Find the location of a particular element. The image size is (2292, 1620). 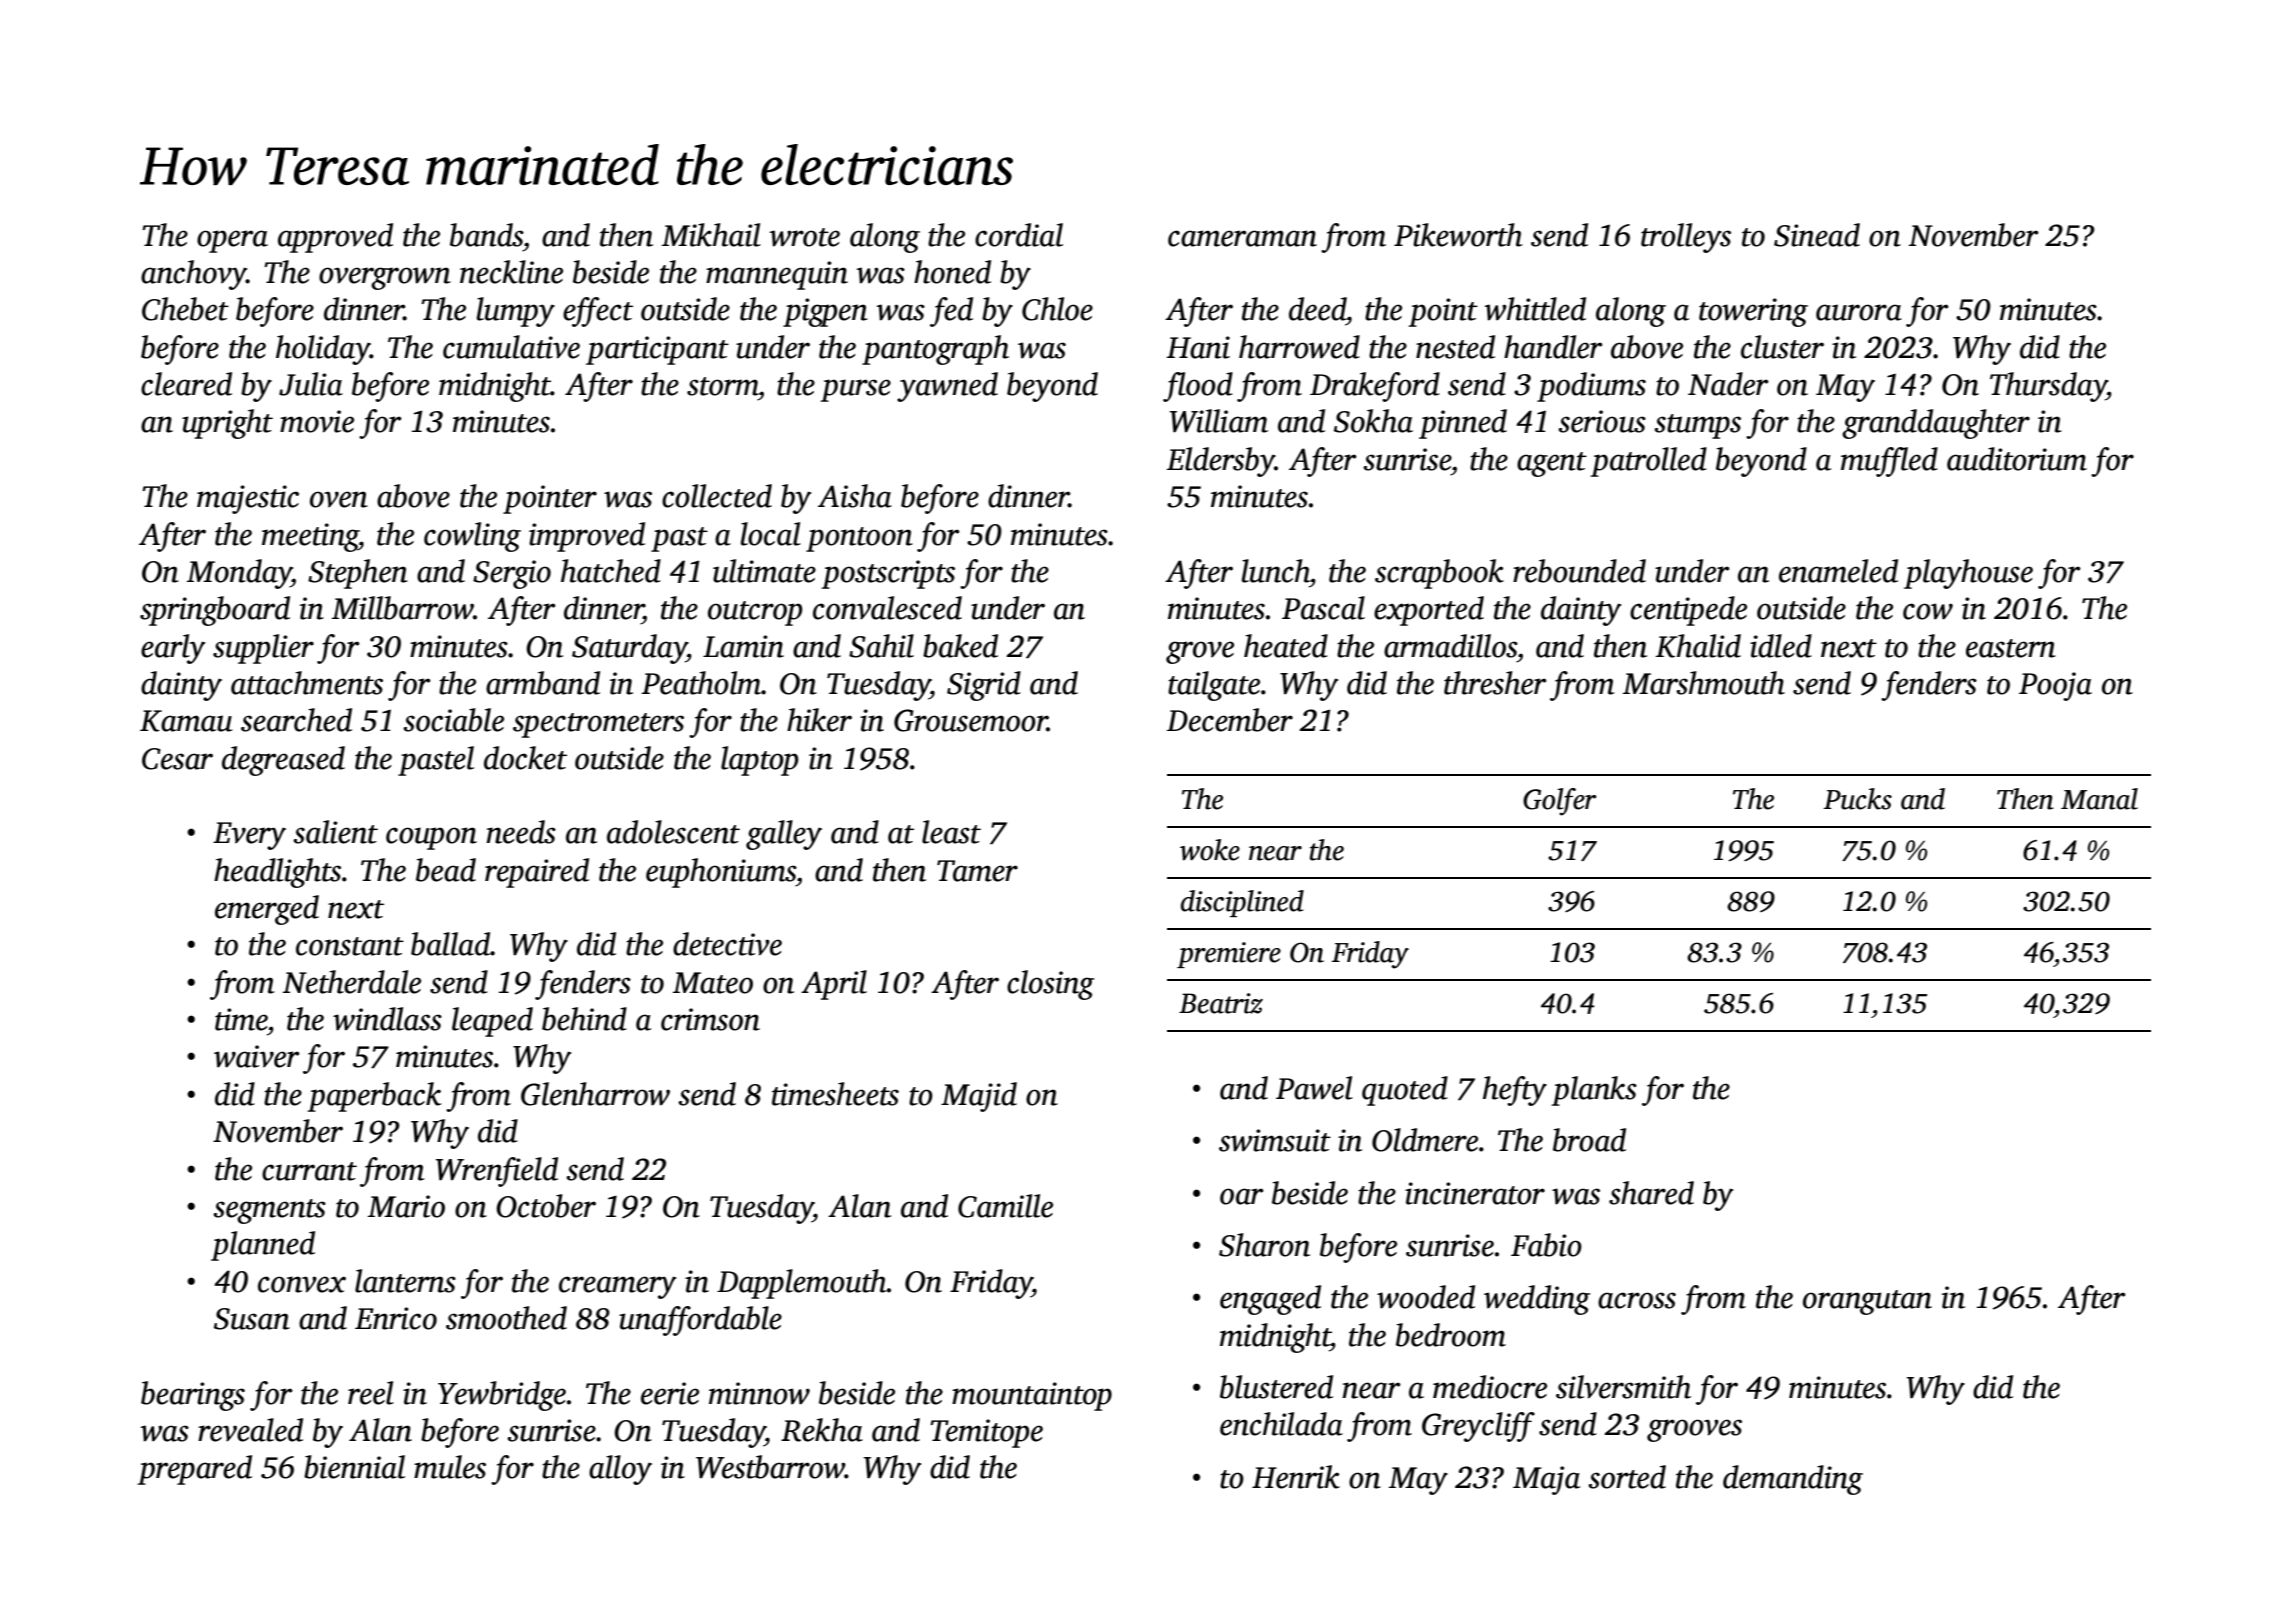

thresher is located at coordinates (1495, 683).
